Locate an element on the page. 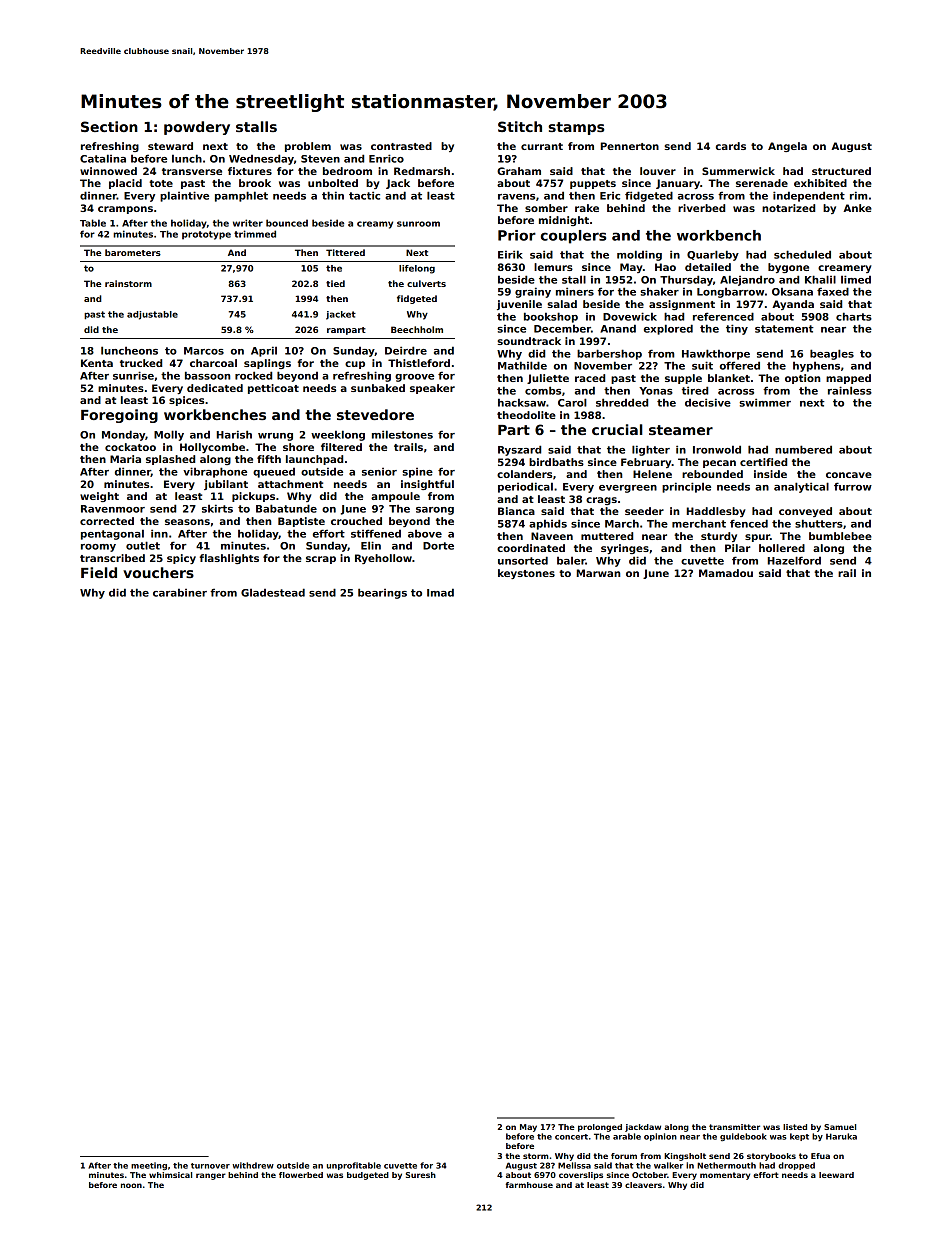  Section is located at coordinates (109, 126).
